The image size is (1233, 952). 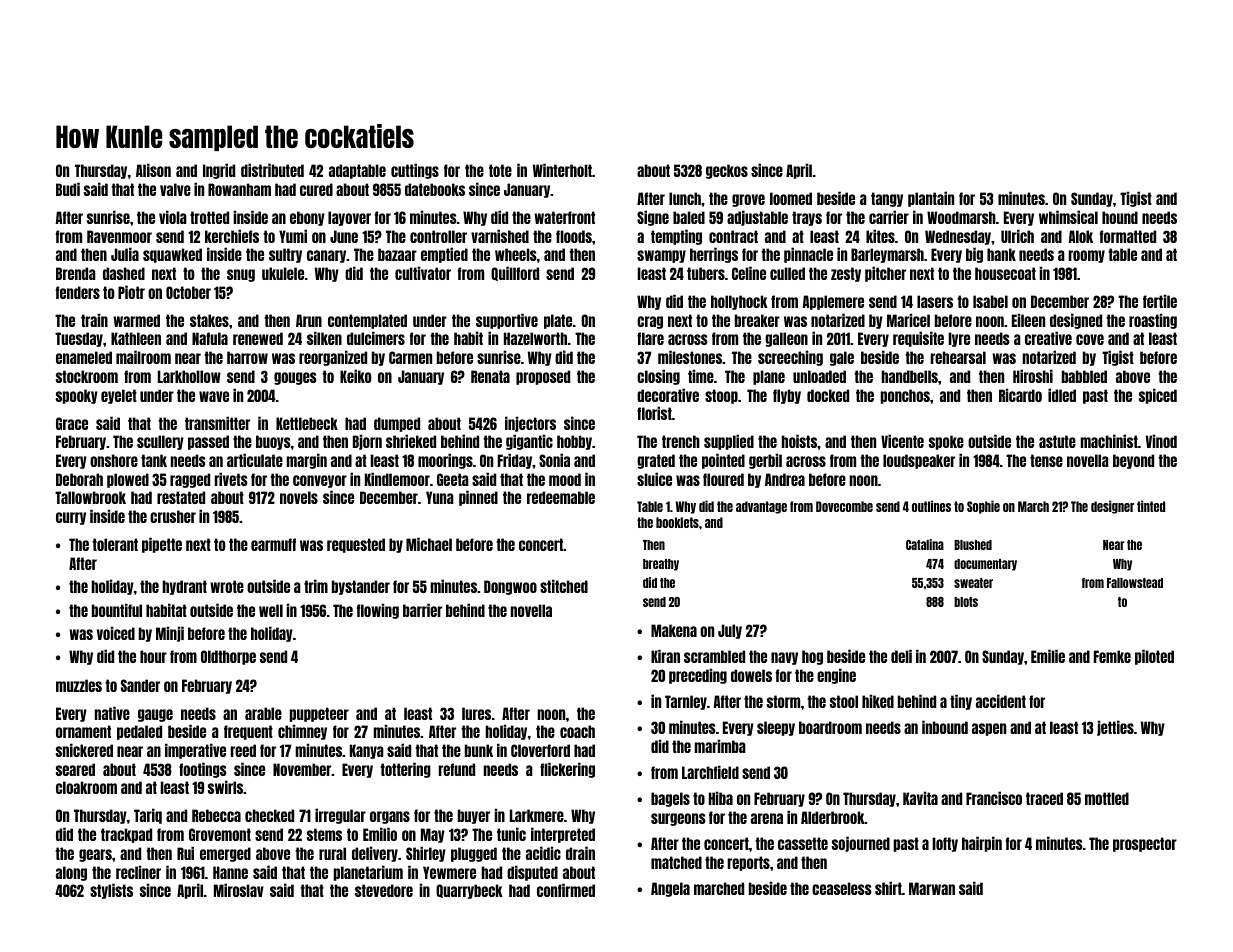 I want to click on Michael, so click(x=429, y=544).
